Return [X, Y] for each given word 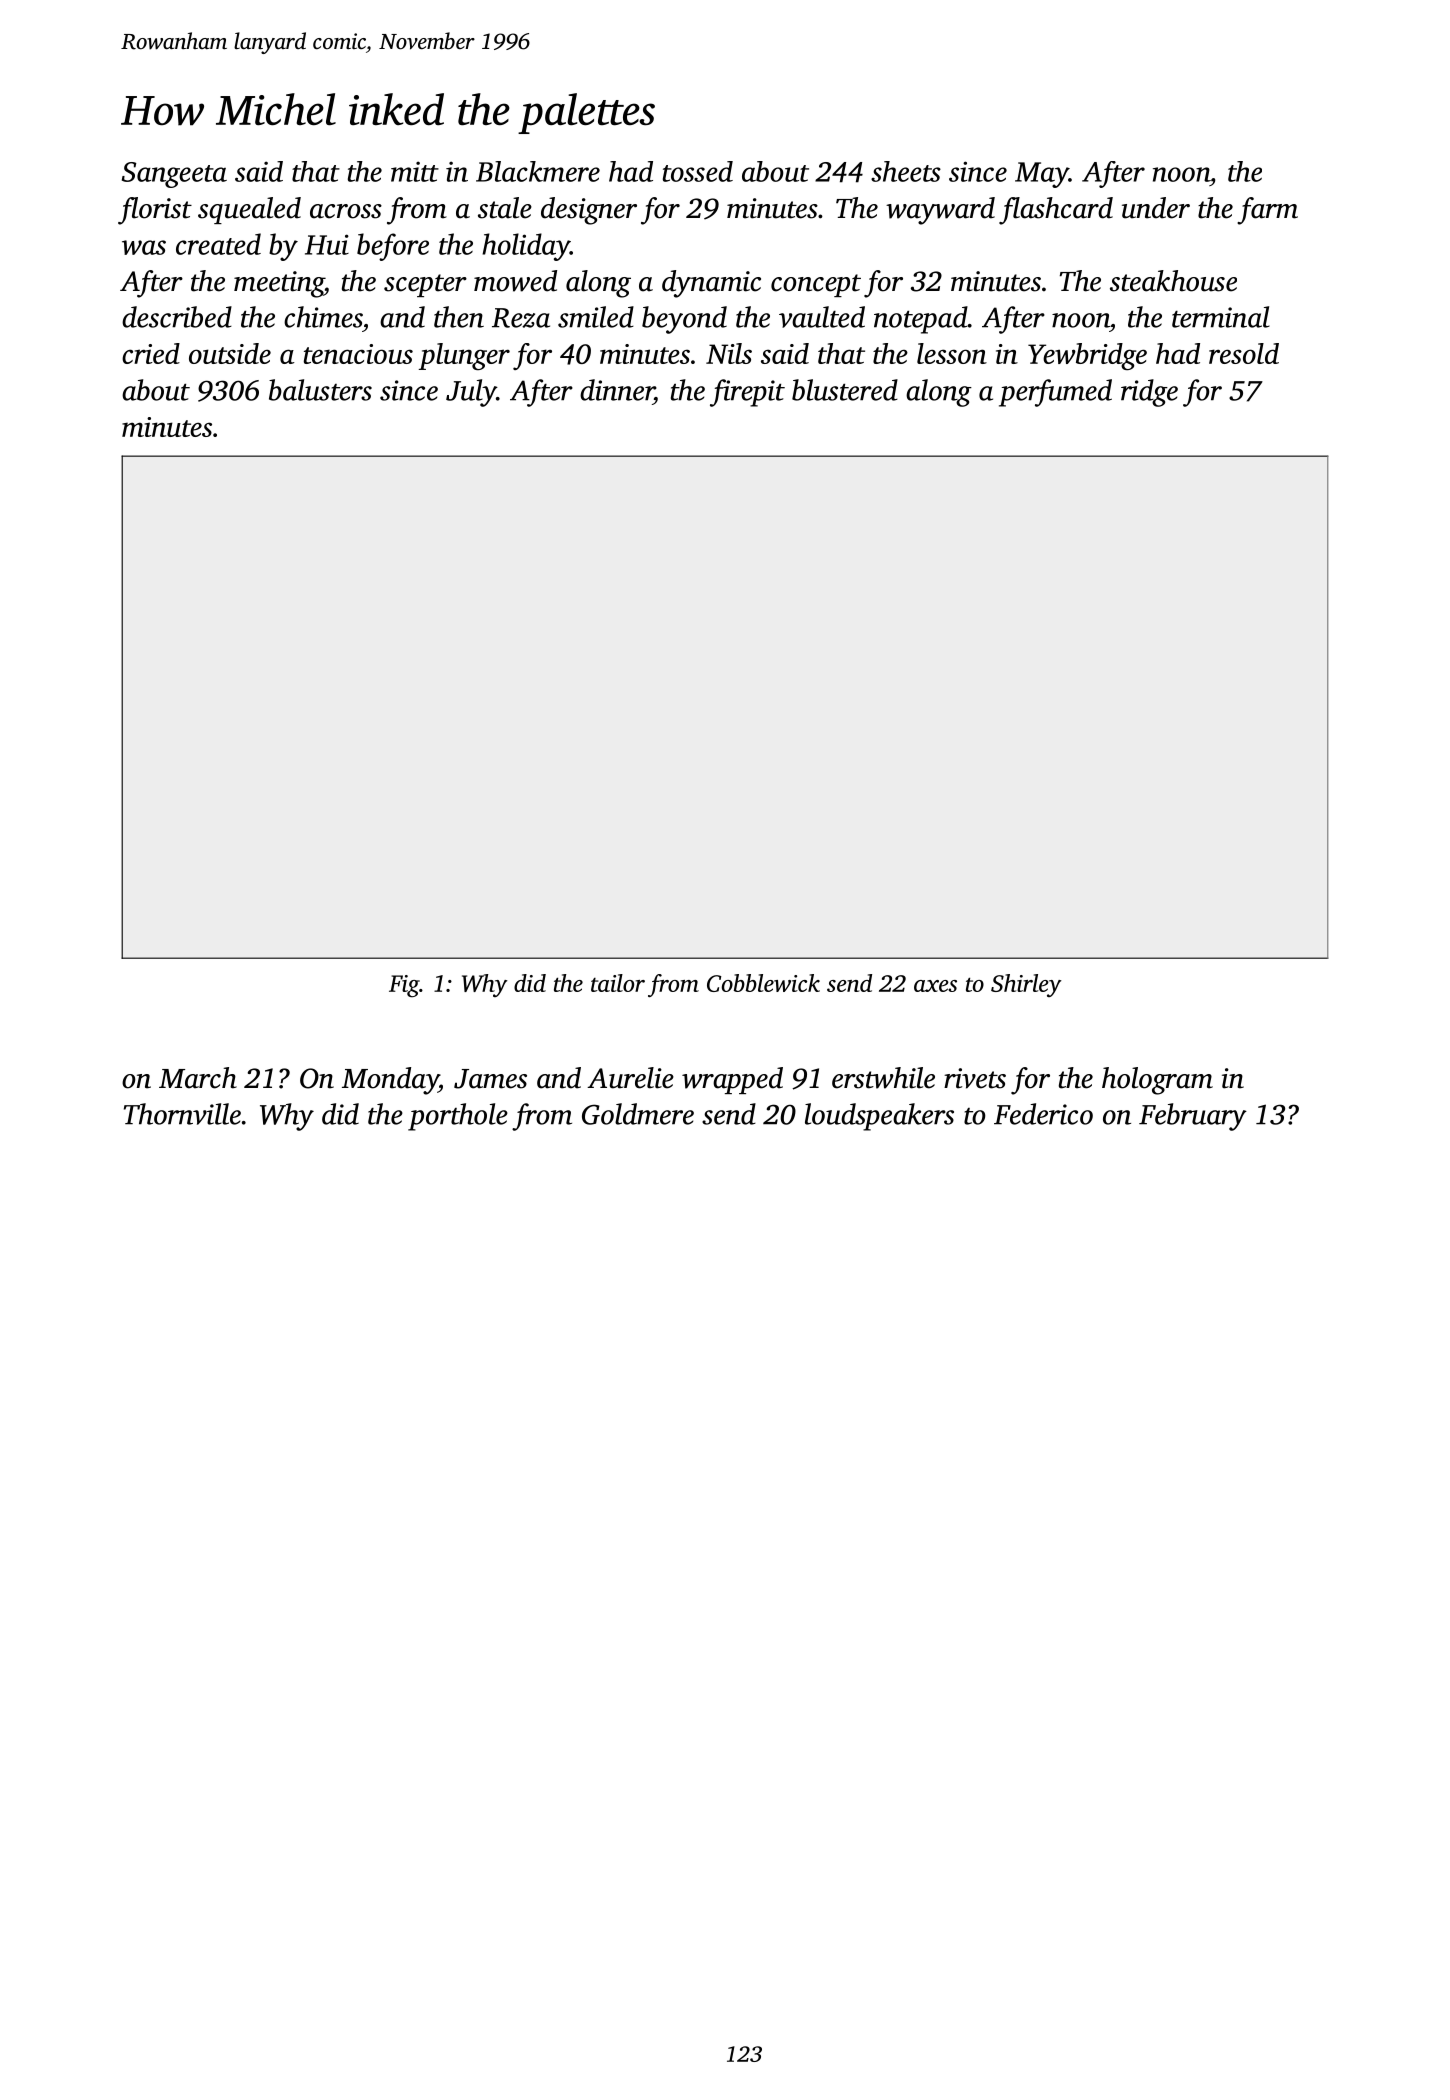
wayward [940, 211]
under [1156, 208]
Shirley [1026, 985]
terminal [1221, 317]
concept [816, 285]
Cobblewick [763, 983]
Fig [404, 986]
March [198, 1078]
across [346, 211]
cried [151, 353]
